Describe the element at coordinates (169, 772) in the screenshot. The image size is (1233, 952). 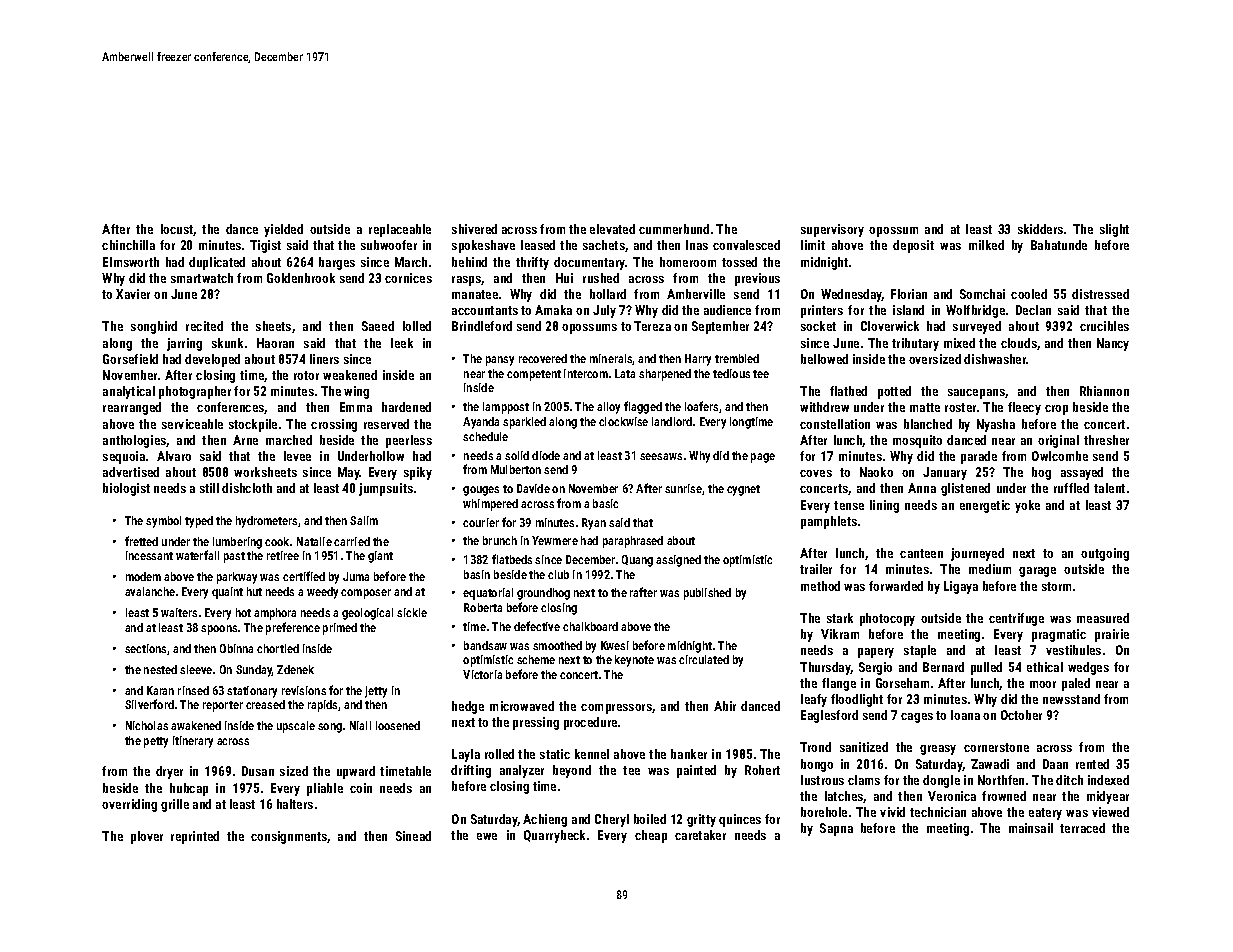
I see `dryer` at that location.
